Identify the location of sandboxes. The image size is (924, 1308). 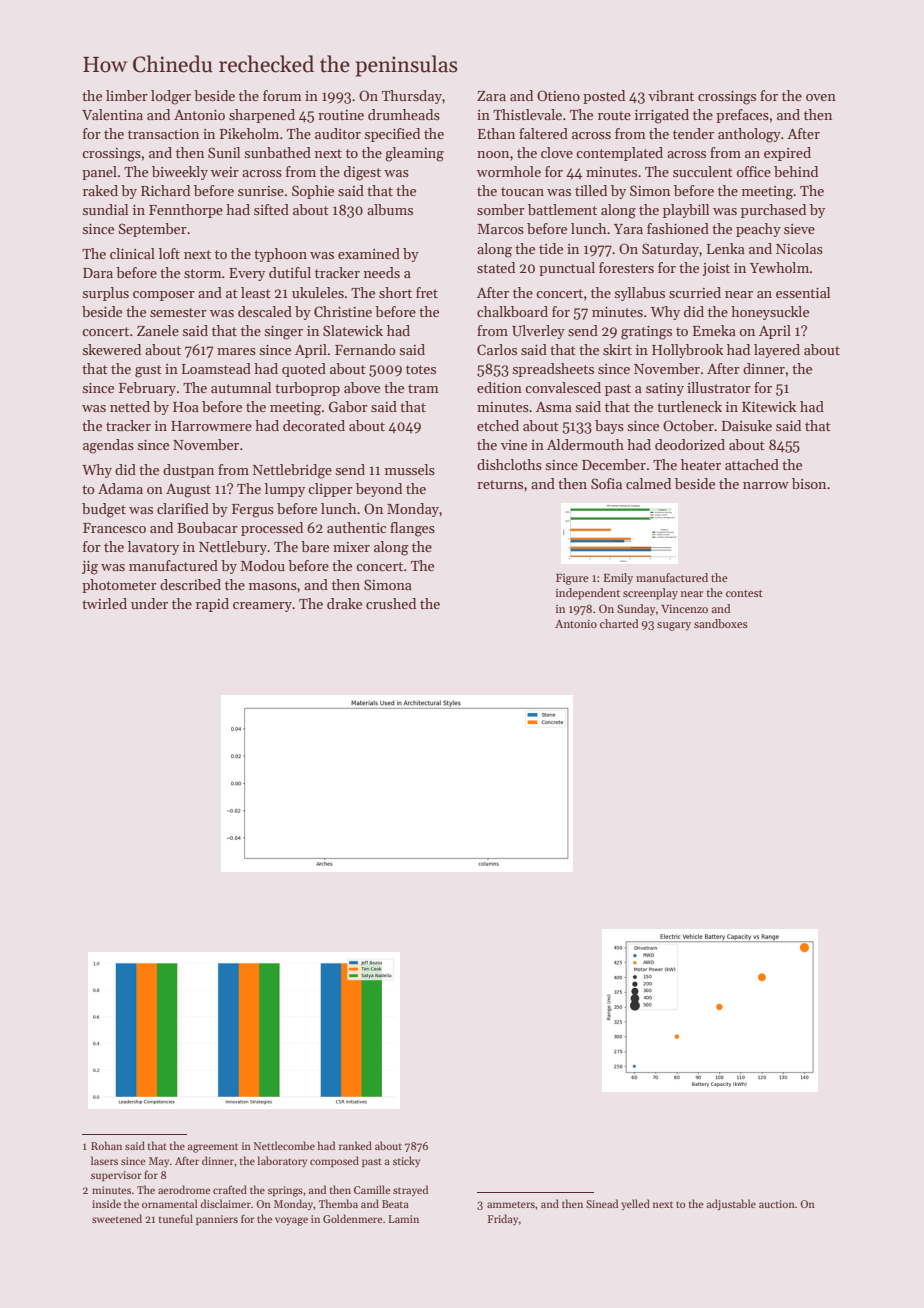
(721, 623).
